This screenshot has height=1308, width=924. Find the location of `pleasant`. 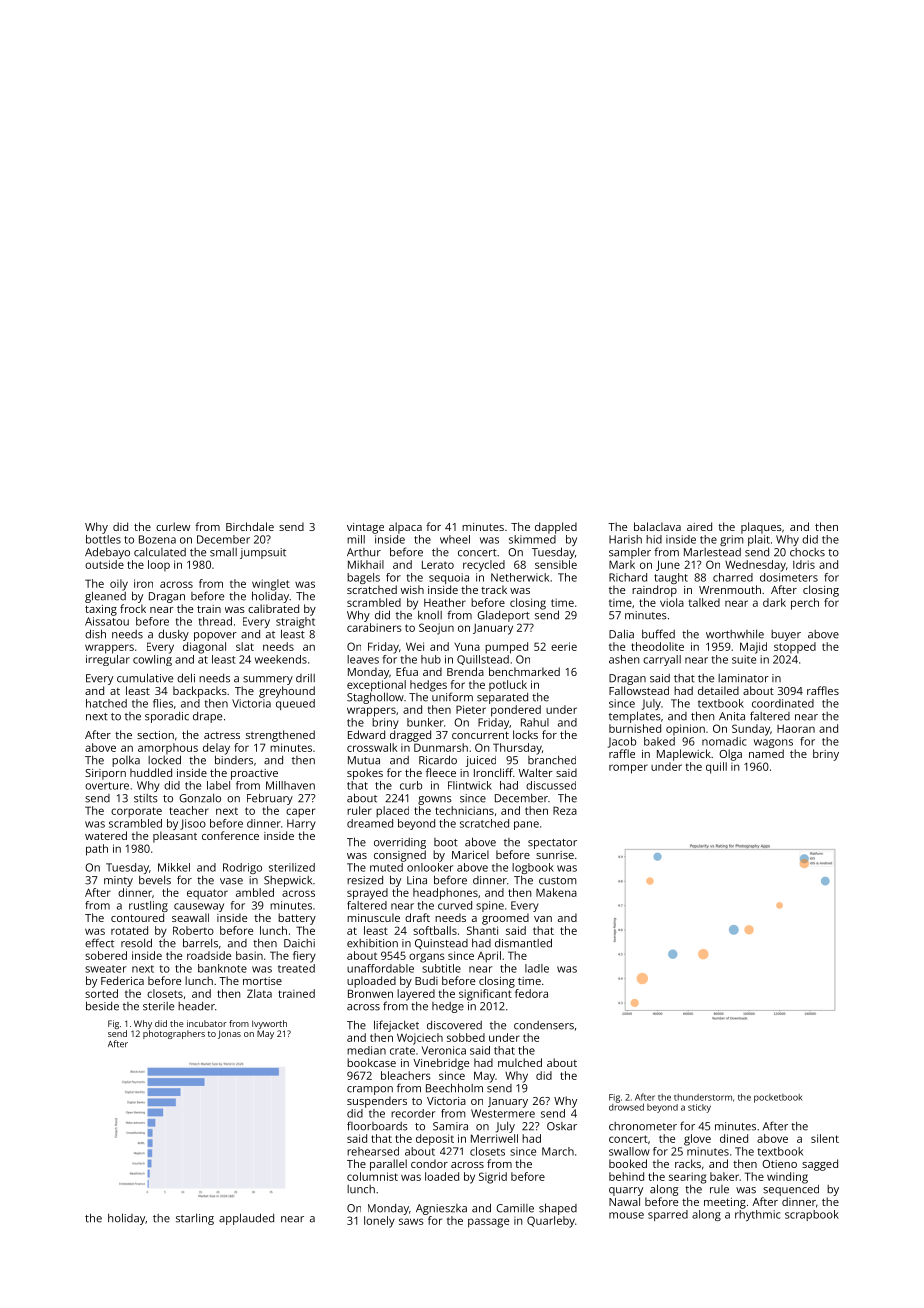

pleasant is located at coordinates (175, 837).
